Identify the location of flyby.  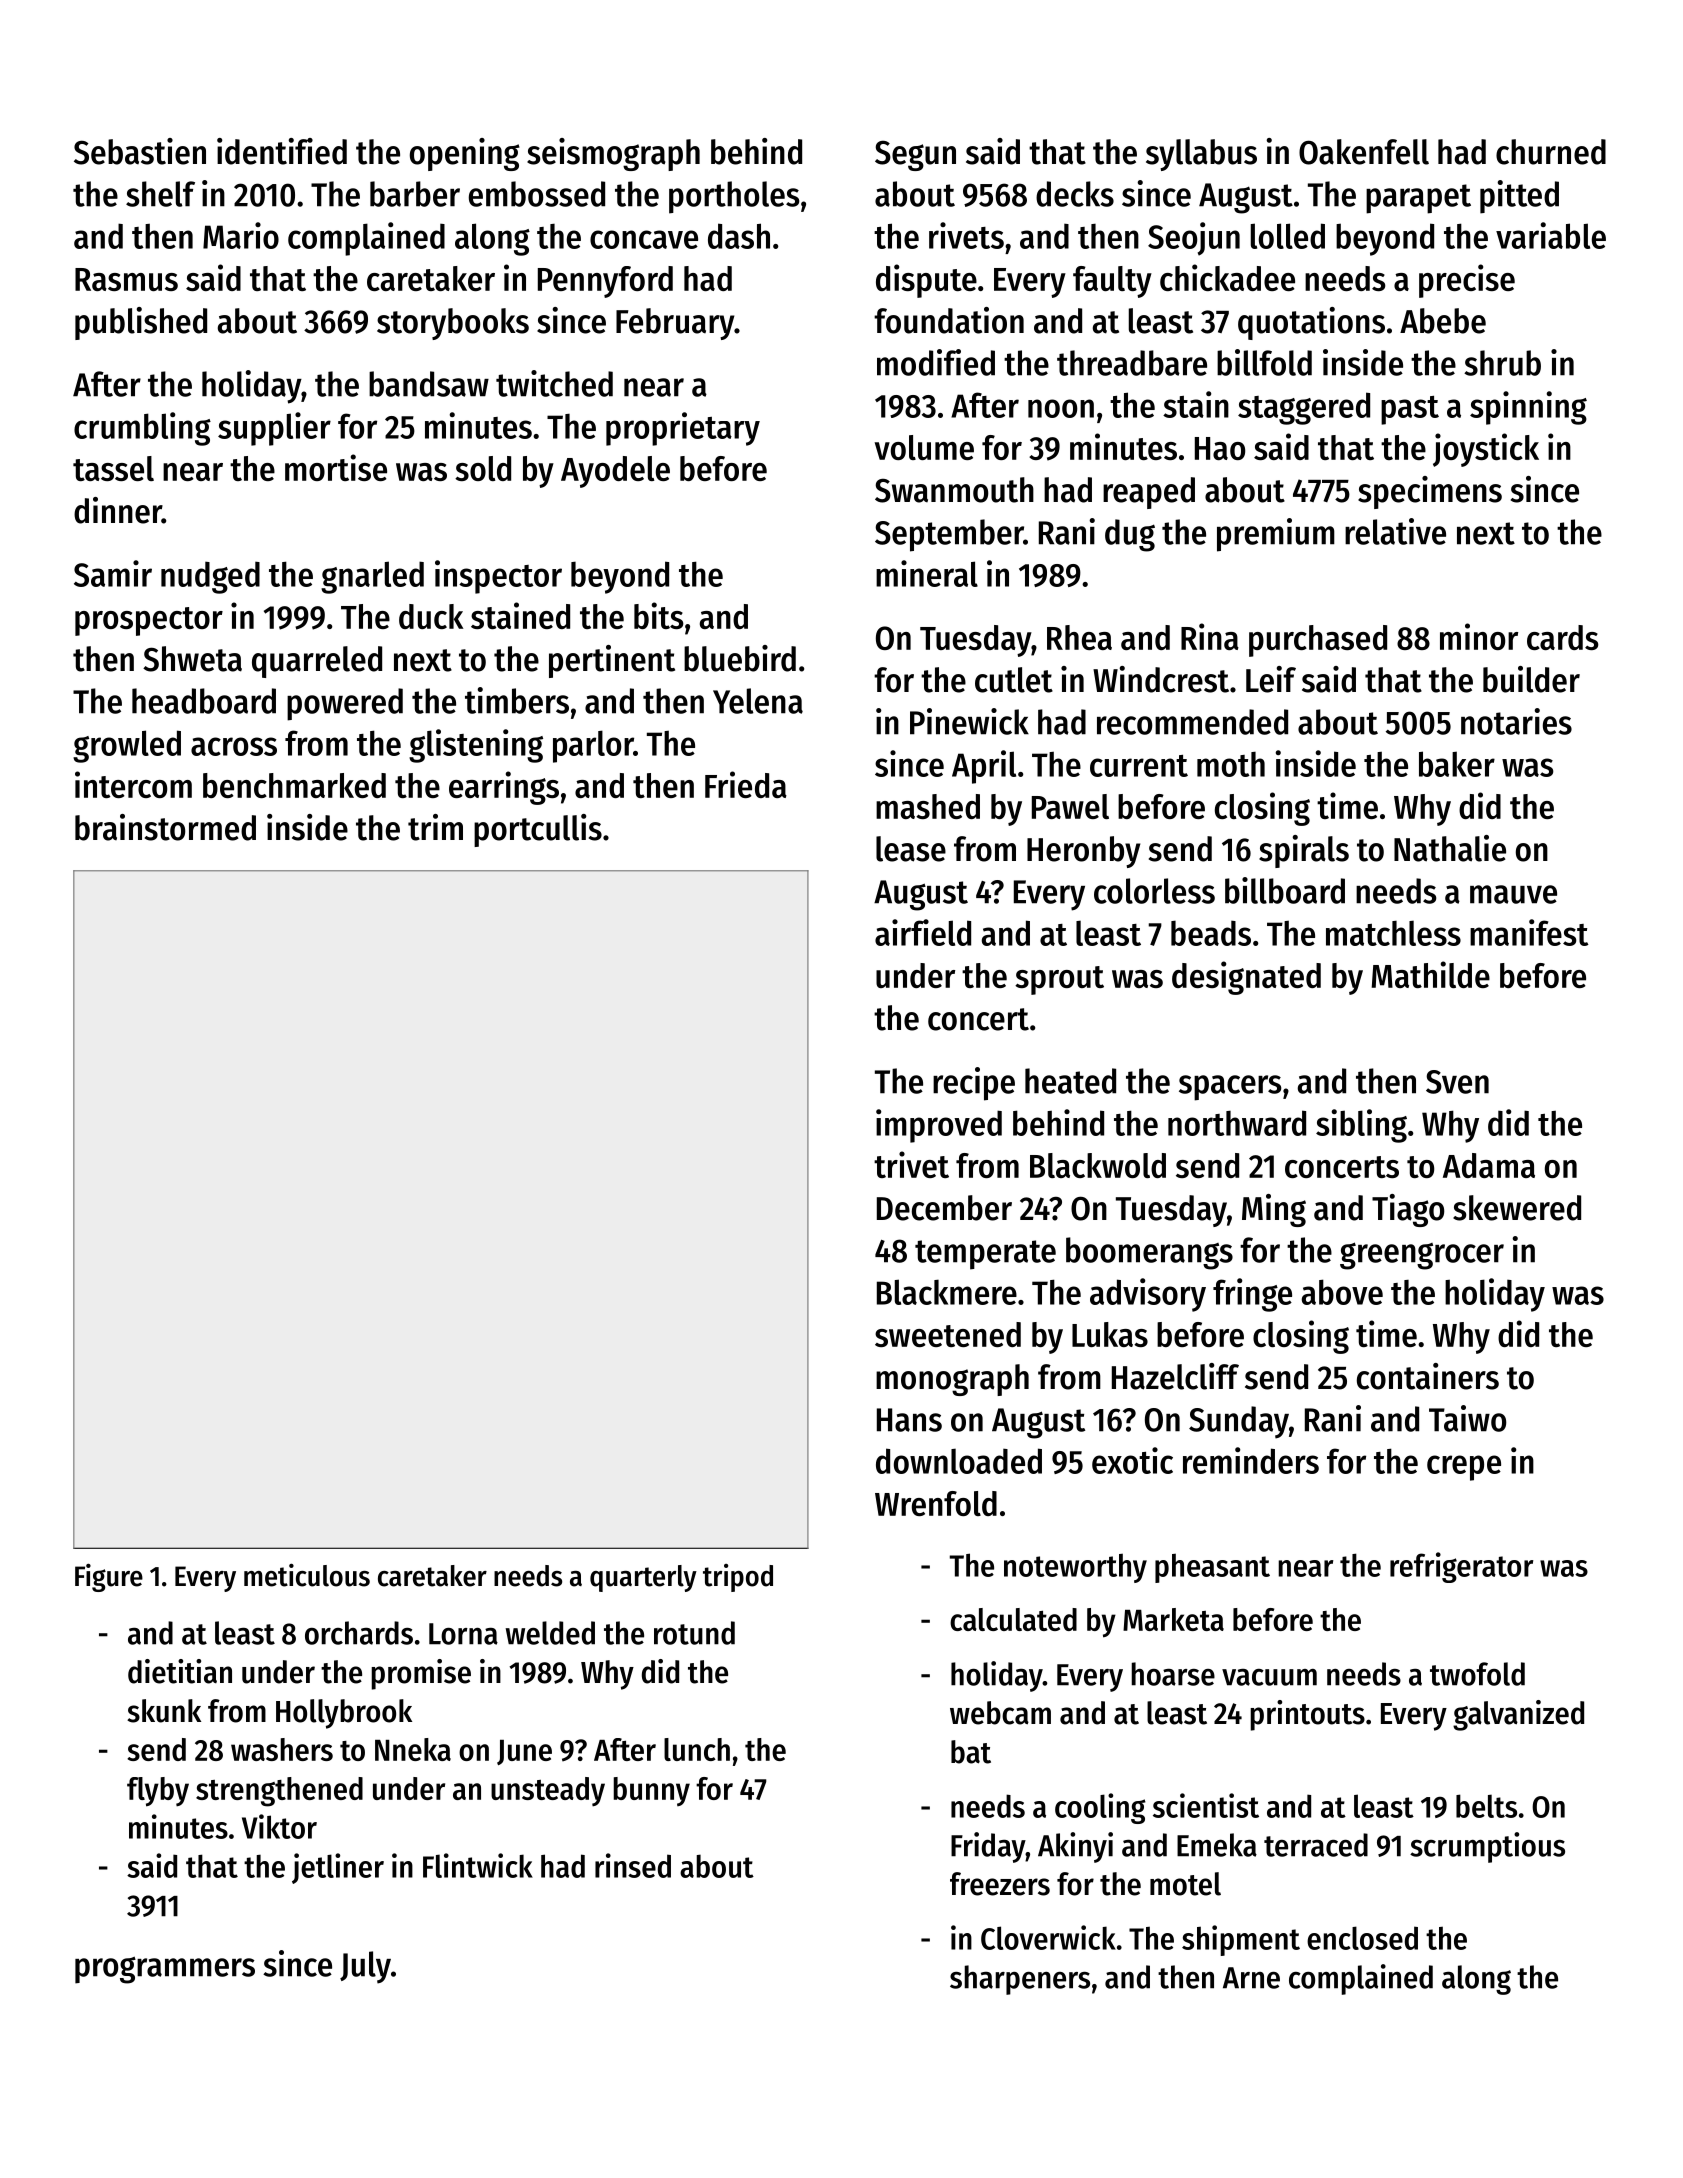
(158, 1792).
